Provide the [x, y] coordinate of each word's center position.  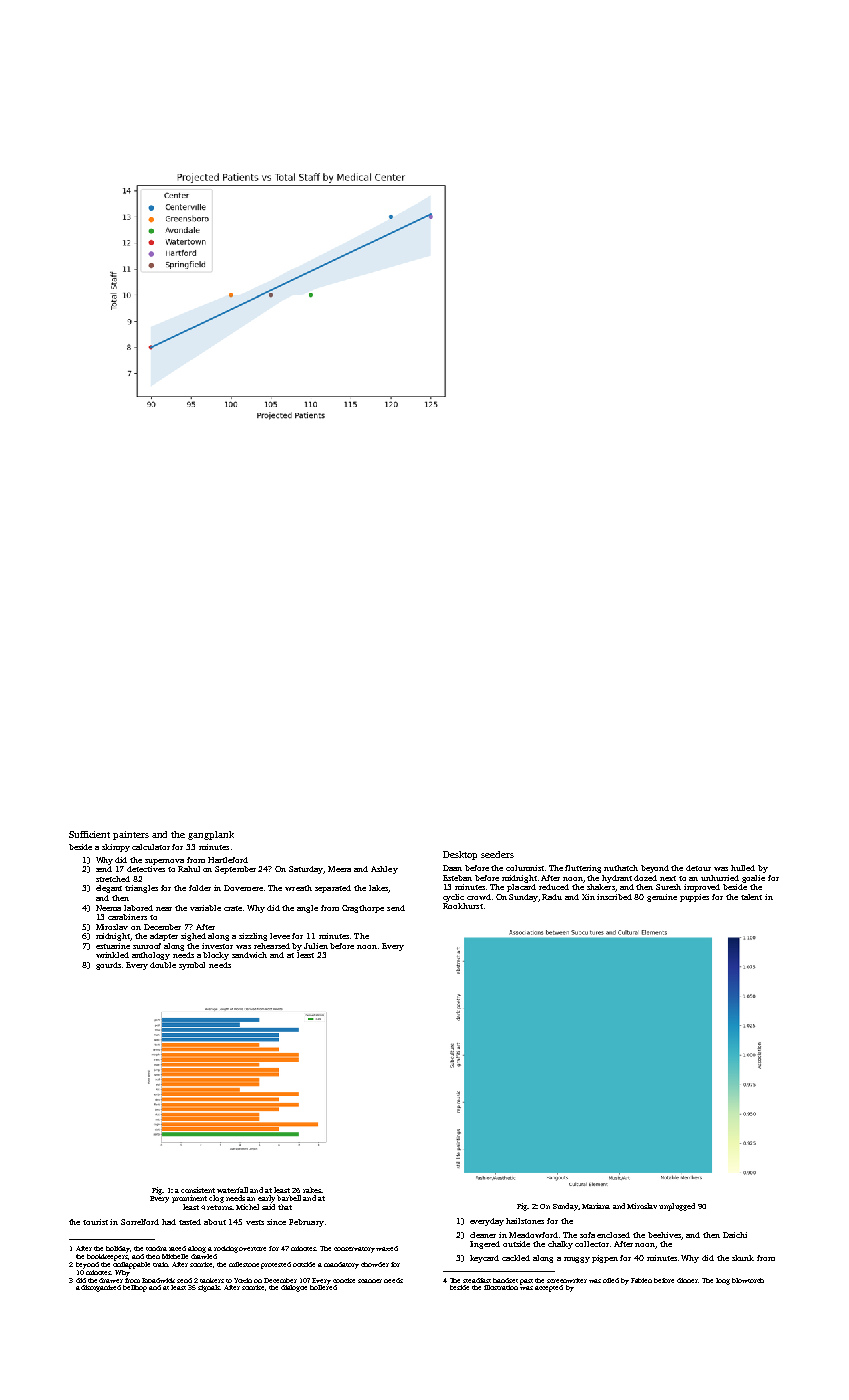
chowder [375, 1264]
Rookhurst [463, 906]
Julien [316, 946]
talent [751, 897]
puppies [694, 898]
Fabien [641, 1280]
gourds [108, 966]
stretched [113, 879]
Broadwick [158, 1280]
